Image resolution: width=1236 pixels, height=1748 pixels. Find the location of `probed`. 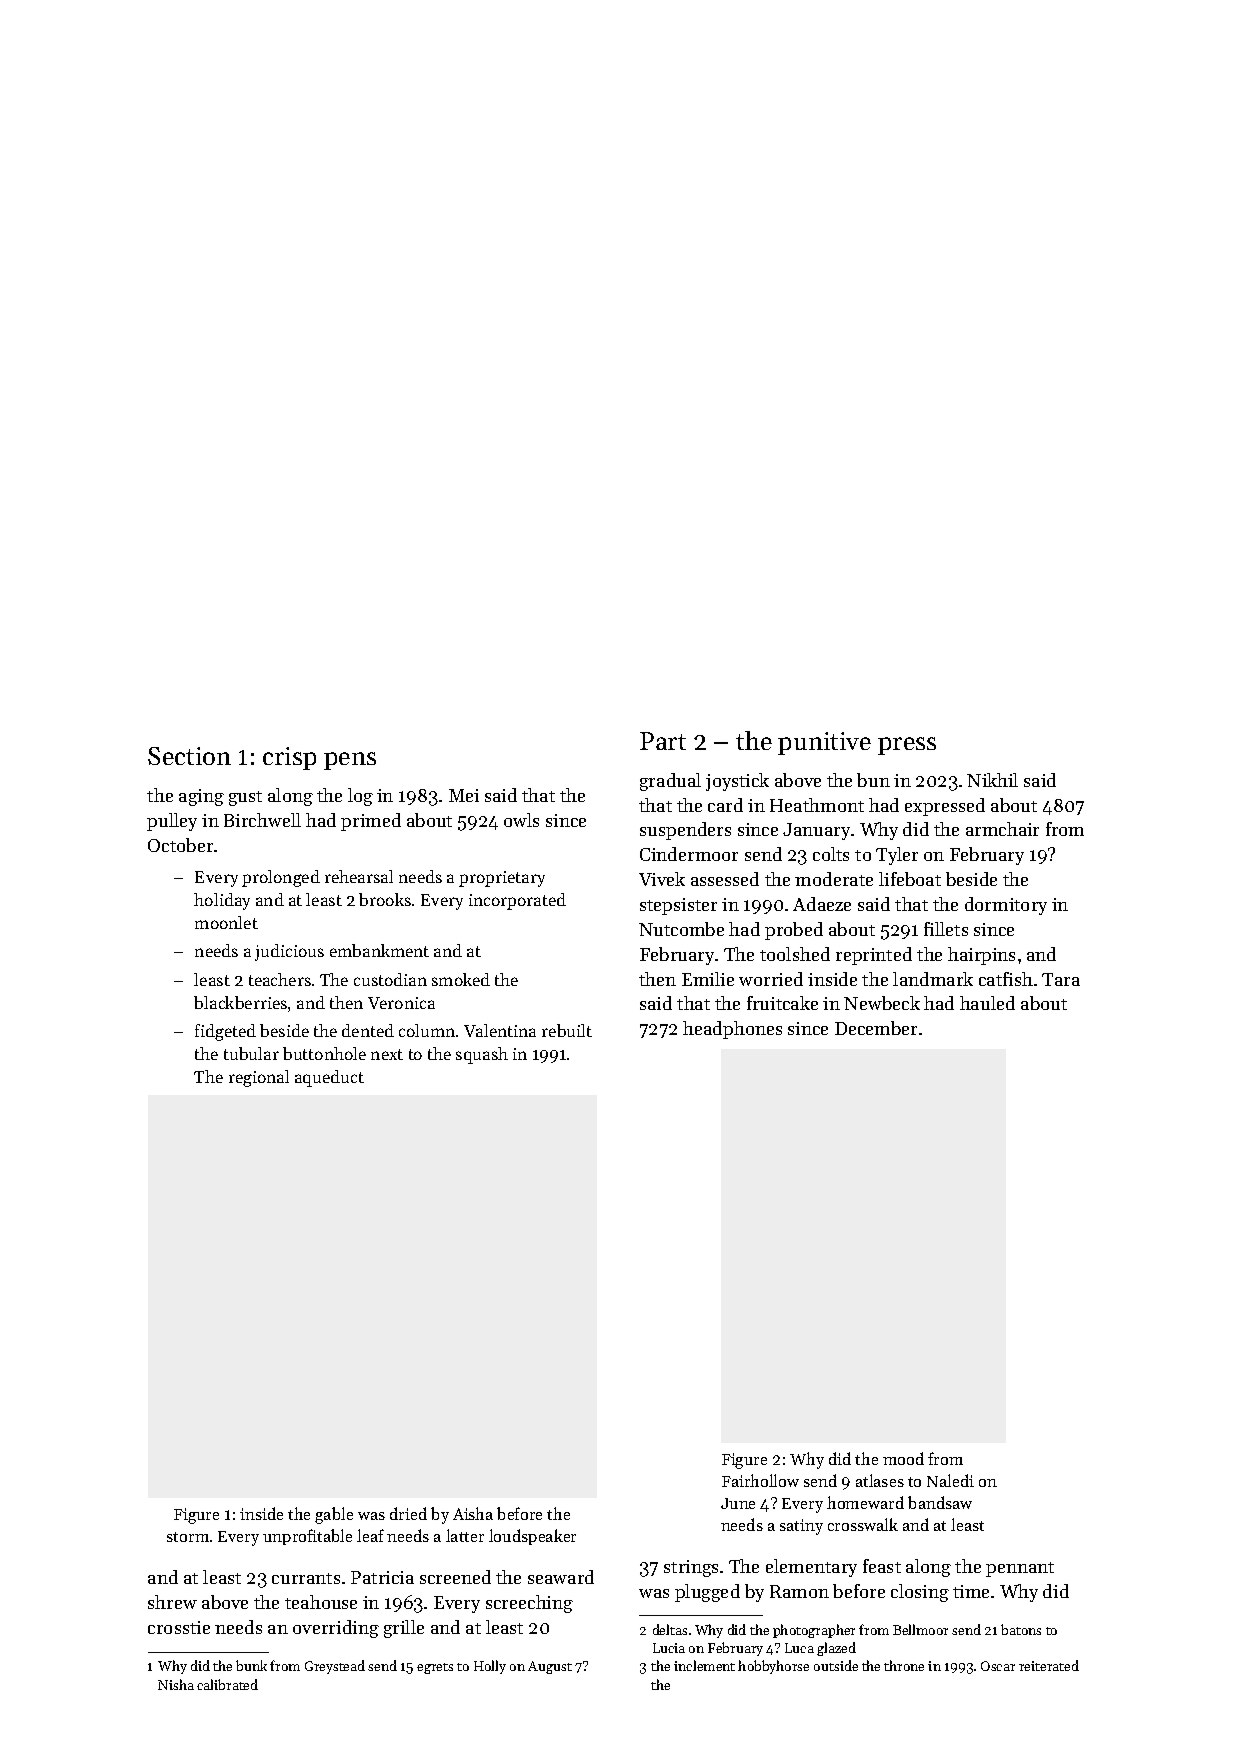

probed is located at coordinates (794, 931).
